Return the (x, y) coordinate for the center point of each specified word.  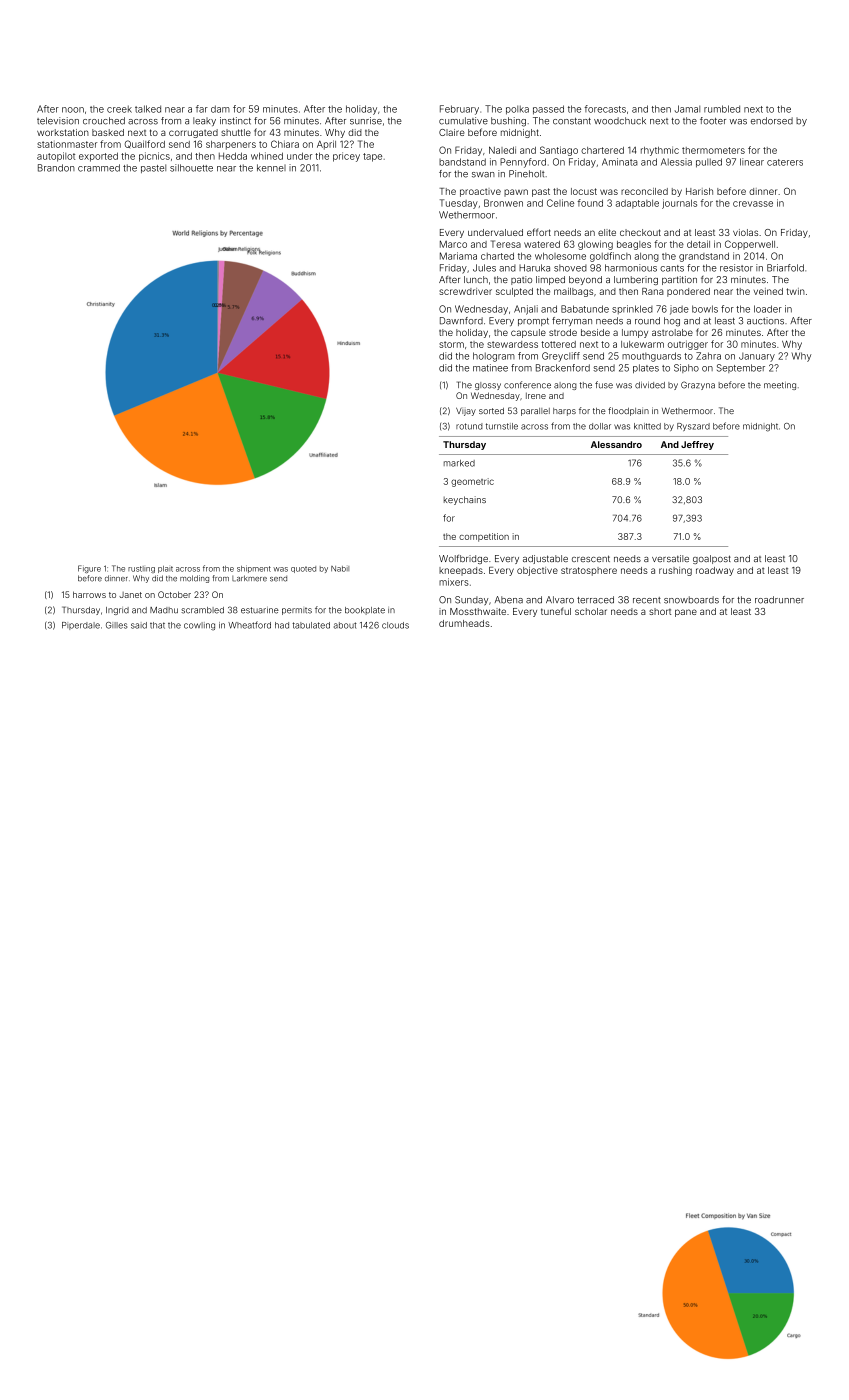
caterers (785, 162)
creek (119, 109)
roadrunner (779, 600)
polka (517, 110)
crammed (99, 168)
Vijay (466, 412)
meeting (780, 386)
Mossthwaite (478, 611)
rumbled (722, 109)
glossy (488, 386)
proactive (480, 192)
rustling (141, 569)
